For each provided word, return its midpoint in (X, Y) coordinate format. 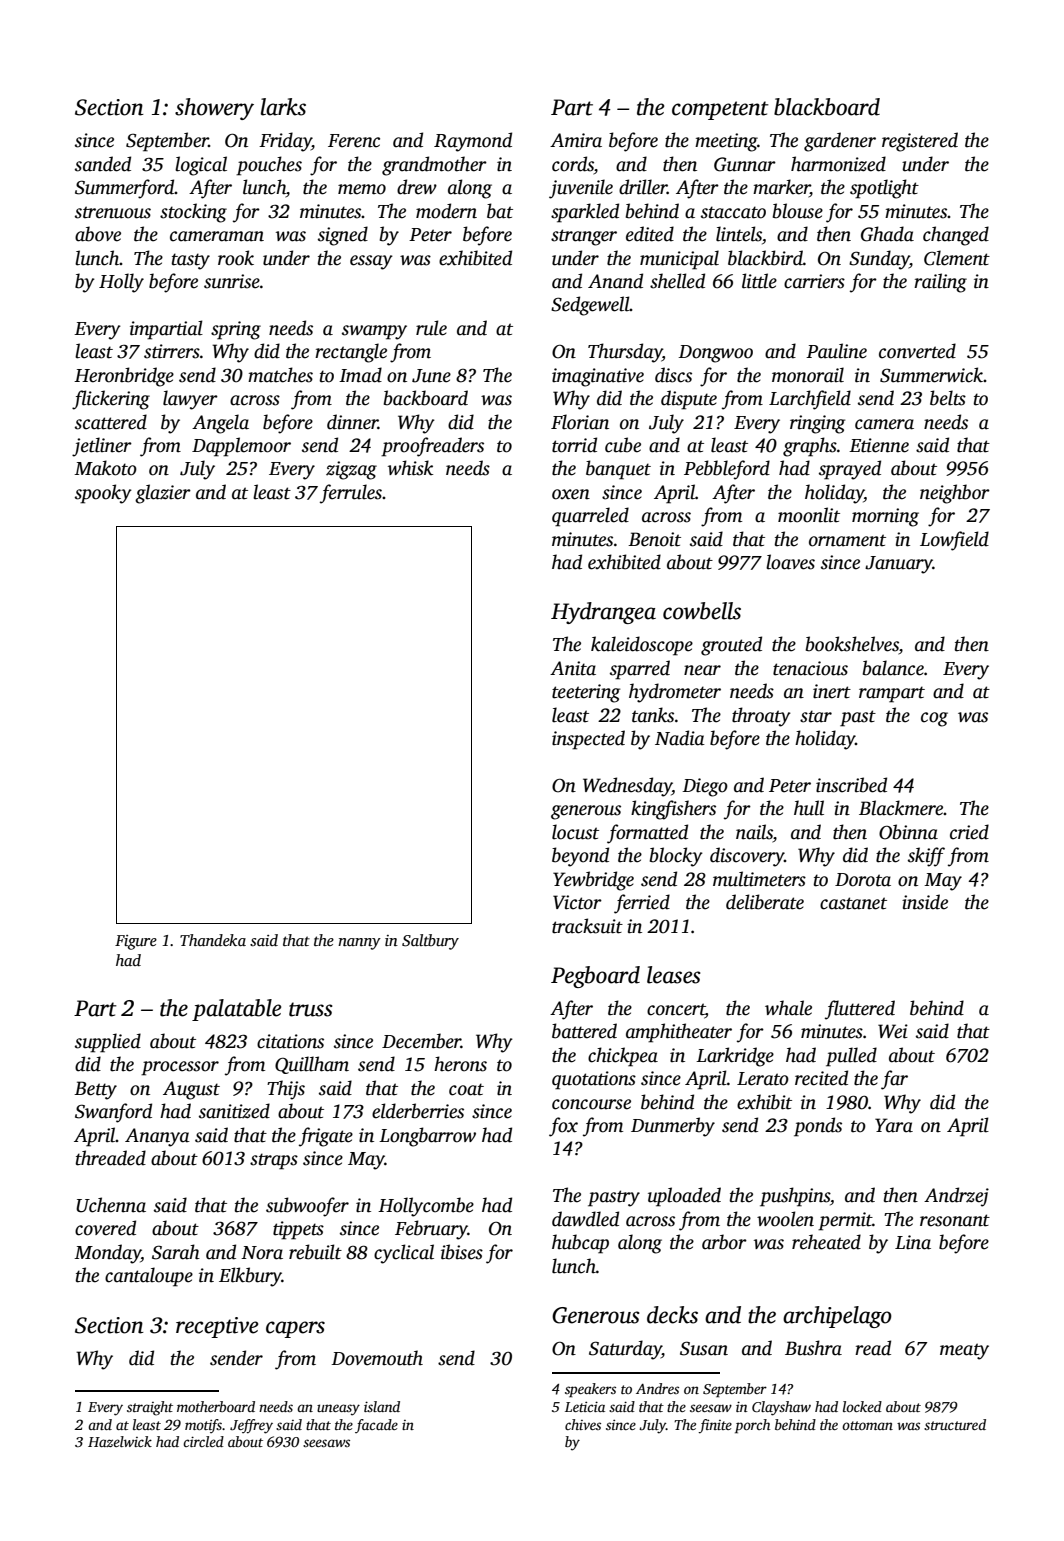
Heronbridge (124, 377)
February (431, 1230)
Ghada (887, 234)
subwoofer (307, 1207)
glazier (163, 494)
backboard (426, 398)
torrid (574, 445)
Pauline (836, 351)
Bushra (813, 1348)
